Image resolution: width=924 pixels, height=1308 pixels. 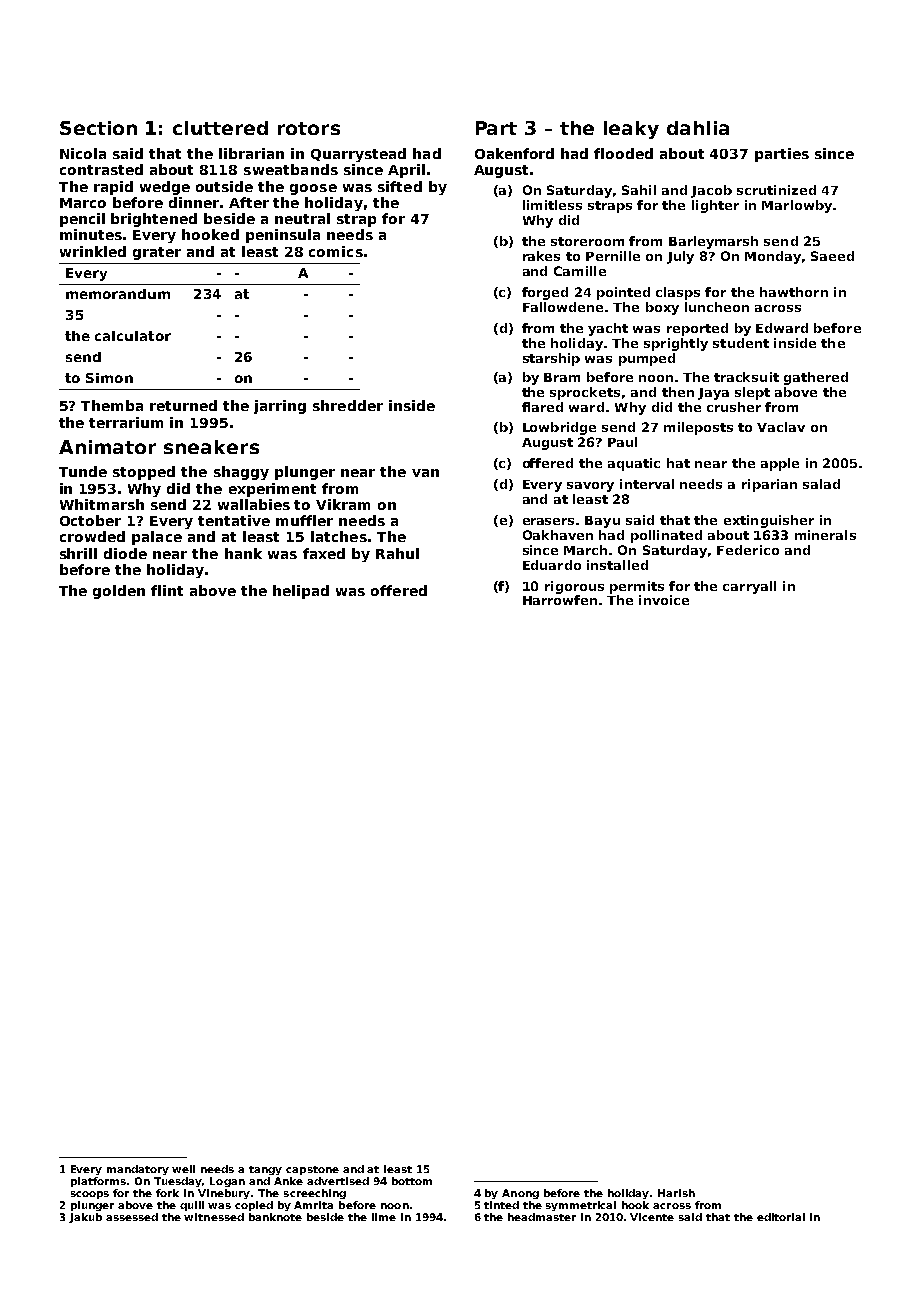 What do you see at coordinates (412, 1181) in the screenshot?
I see `bottom` at bounding box center [412, 1181].
